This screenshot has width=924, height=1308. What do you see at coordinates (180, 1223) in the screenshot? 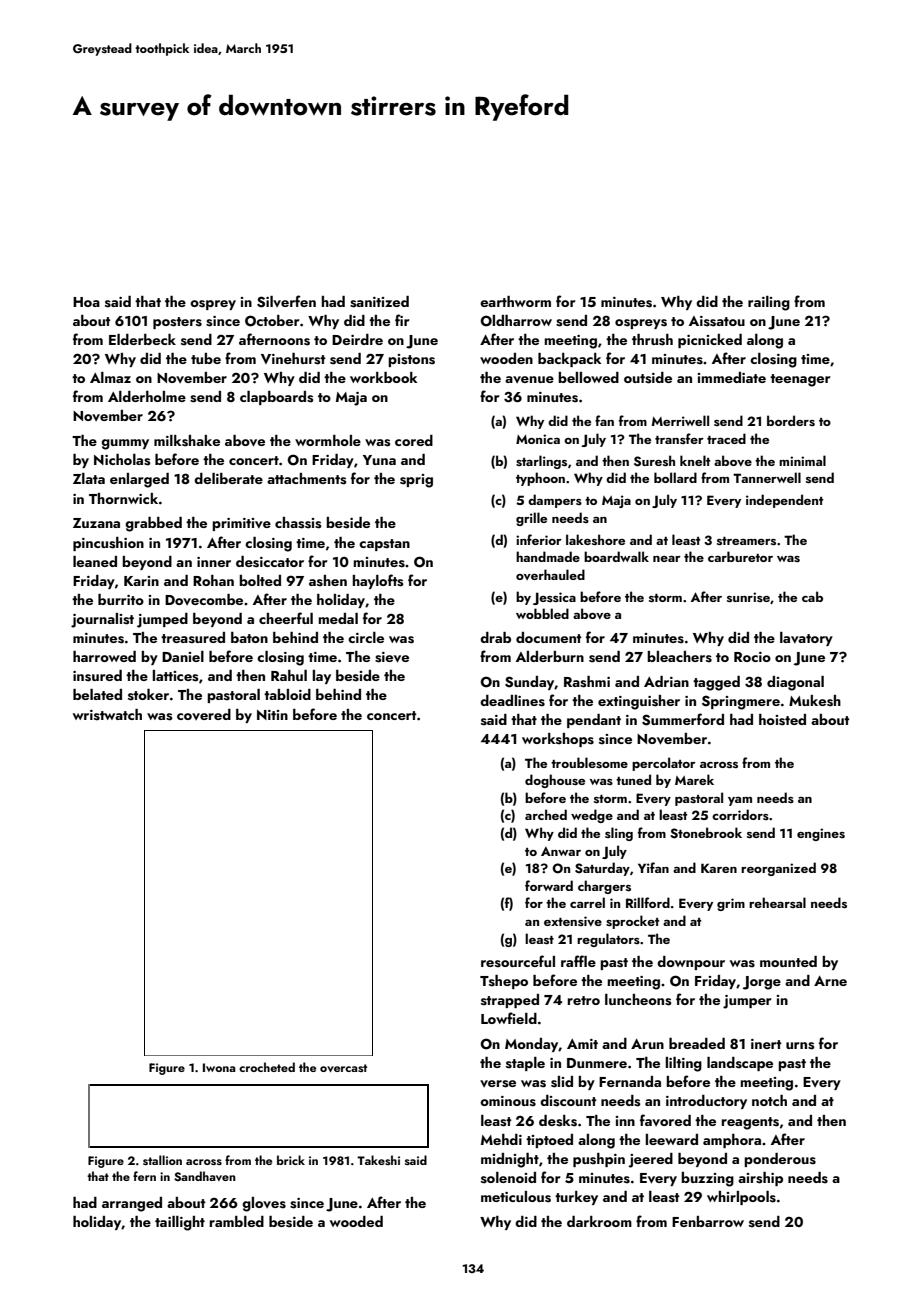
I see `taillight` at bounding box center [180, 1223].
